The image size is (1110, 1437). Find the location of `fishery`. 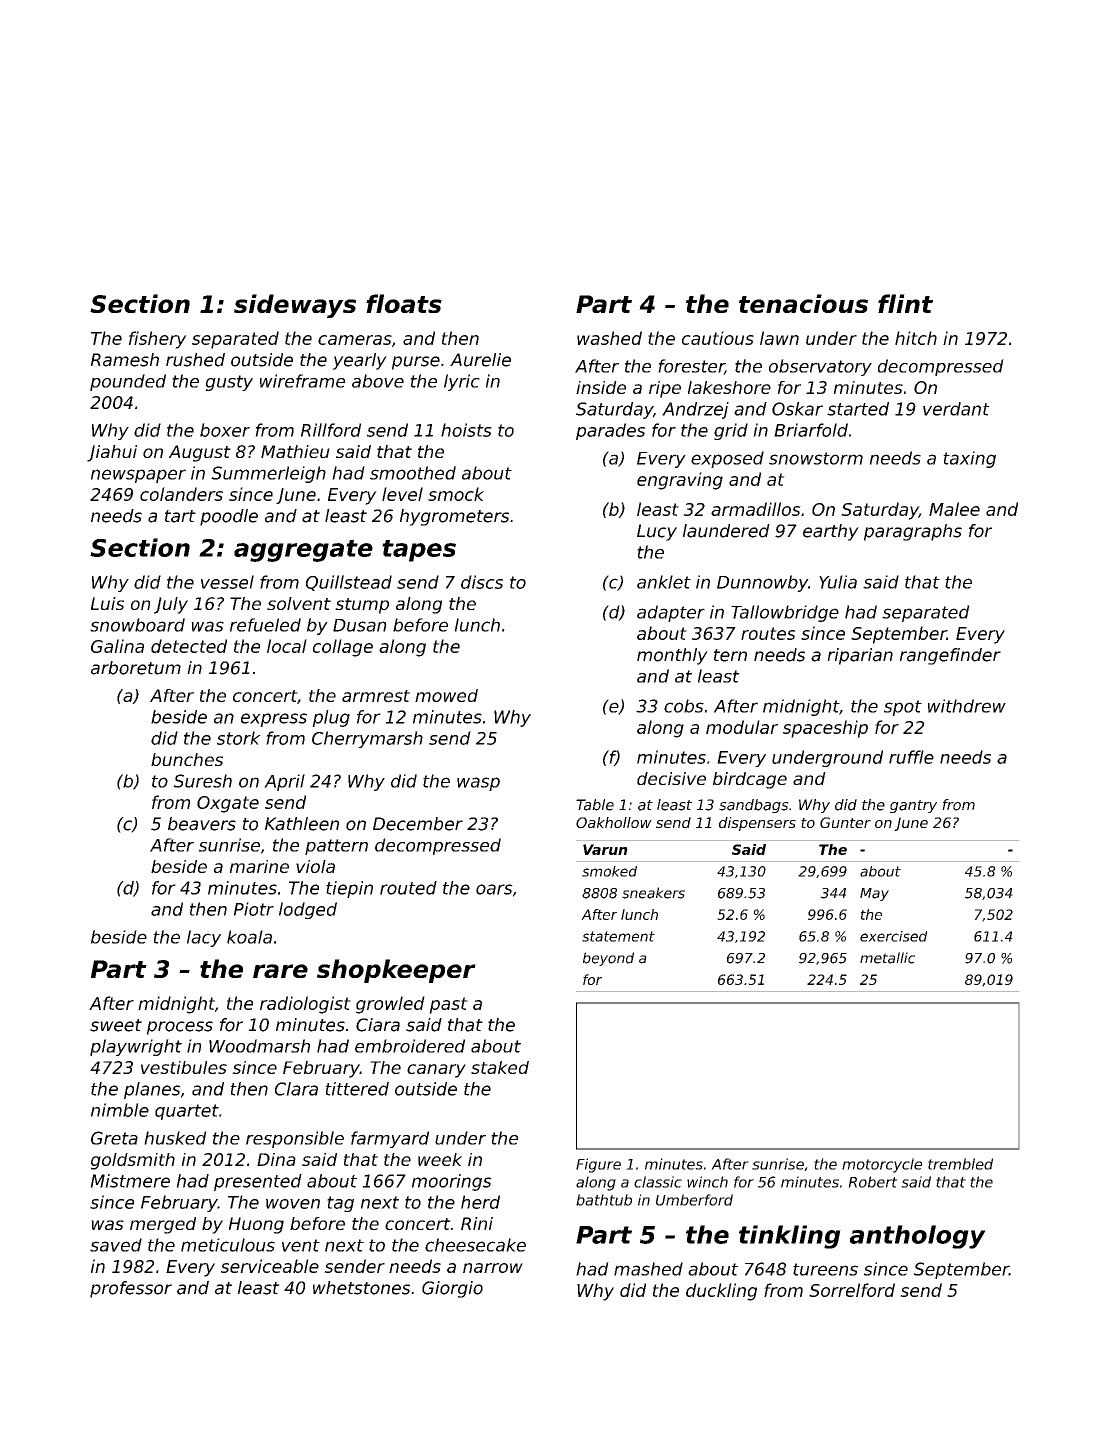

fishery is located at coordinates (158, 340).
